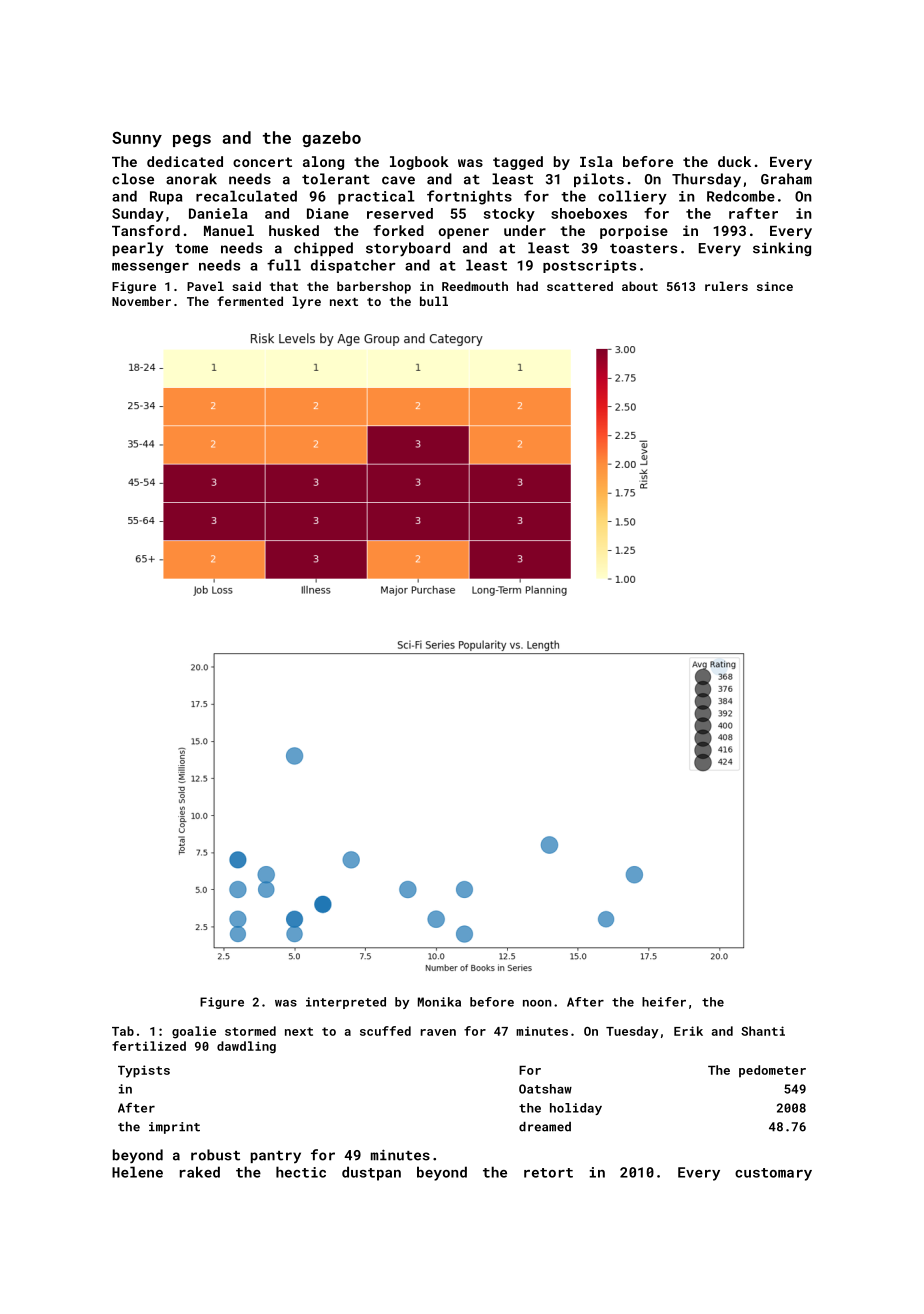 This screenshot has width=924, height=1314. I want to click on dawdling, so click(246, 1047).
